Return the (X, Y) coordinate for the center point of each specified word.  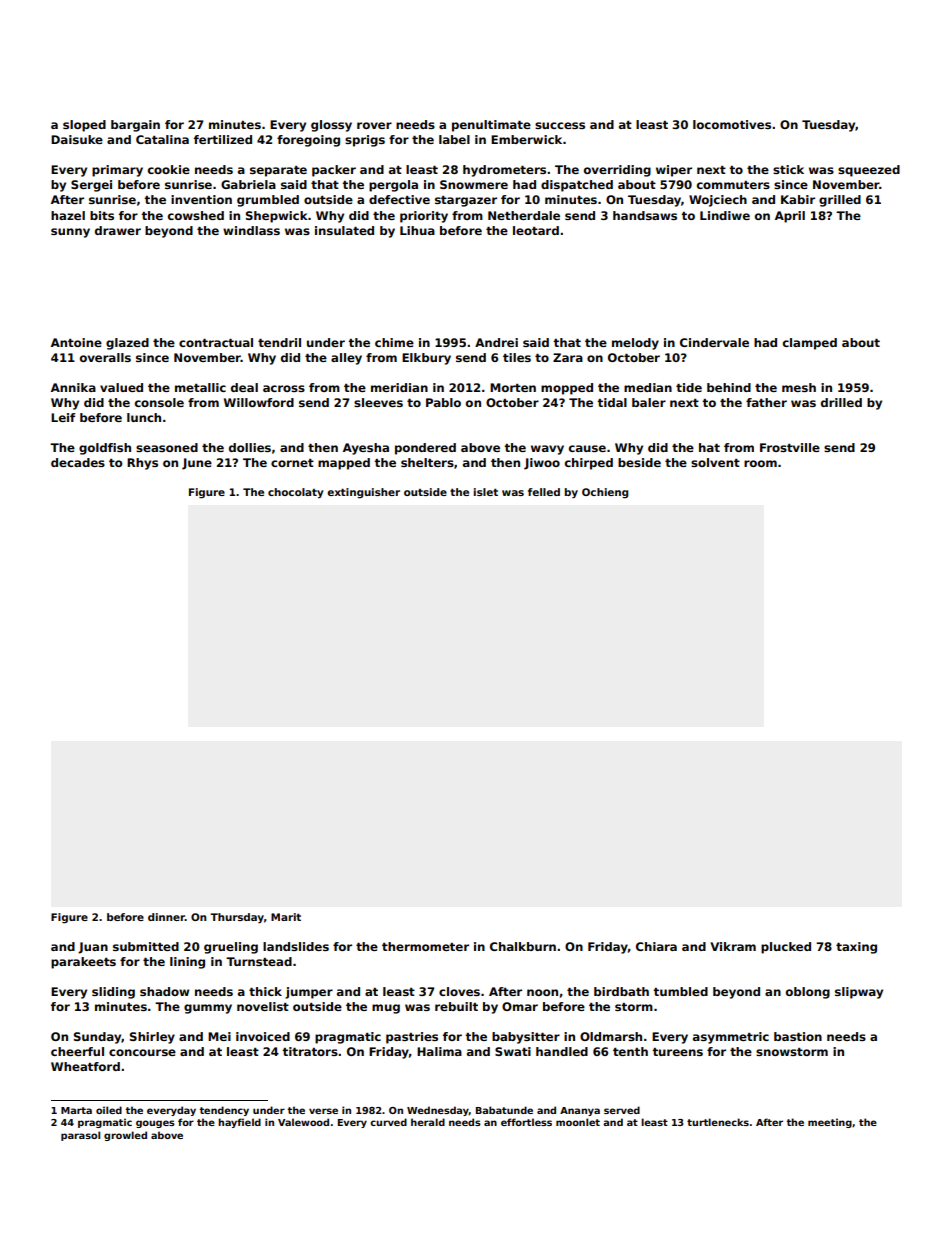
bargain (135, 126)
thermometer (425, 946)
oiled (109, 1110)
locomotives (732, 124)
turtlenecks (718, 1122)
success (560, 125)
